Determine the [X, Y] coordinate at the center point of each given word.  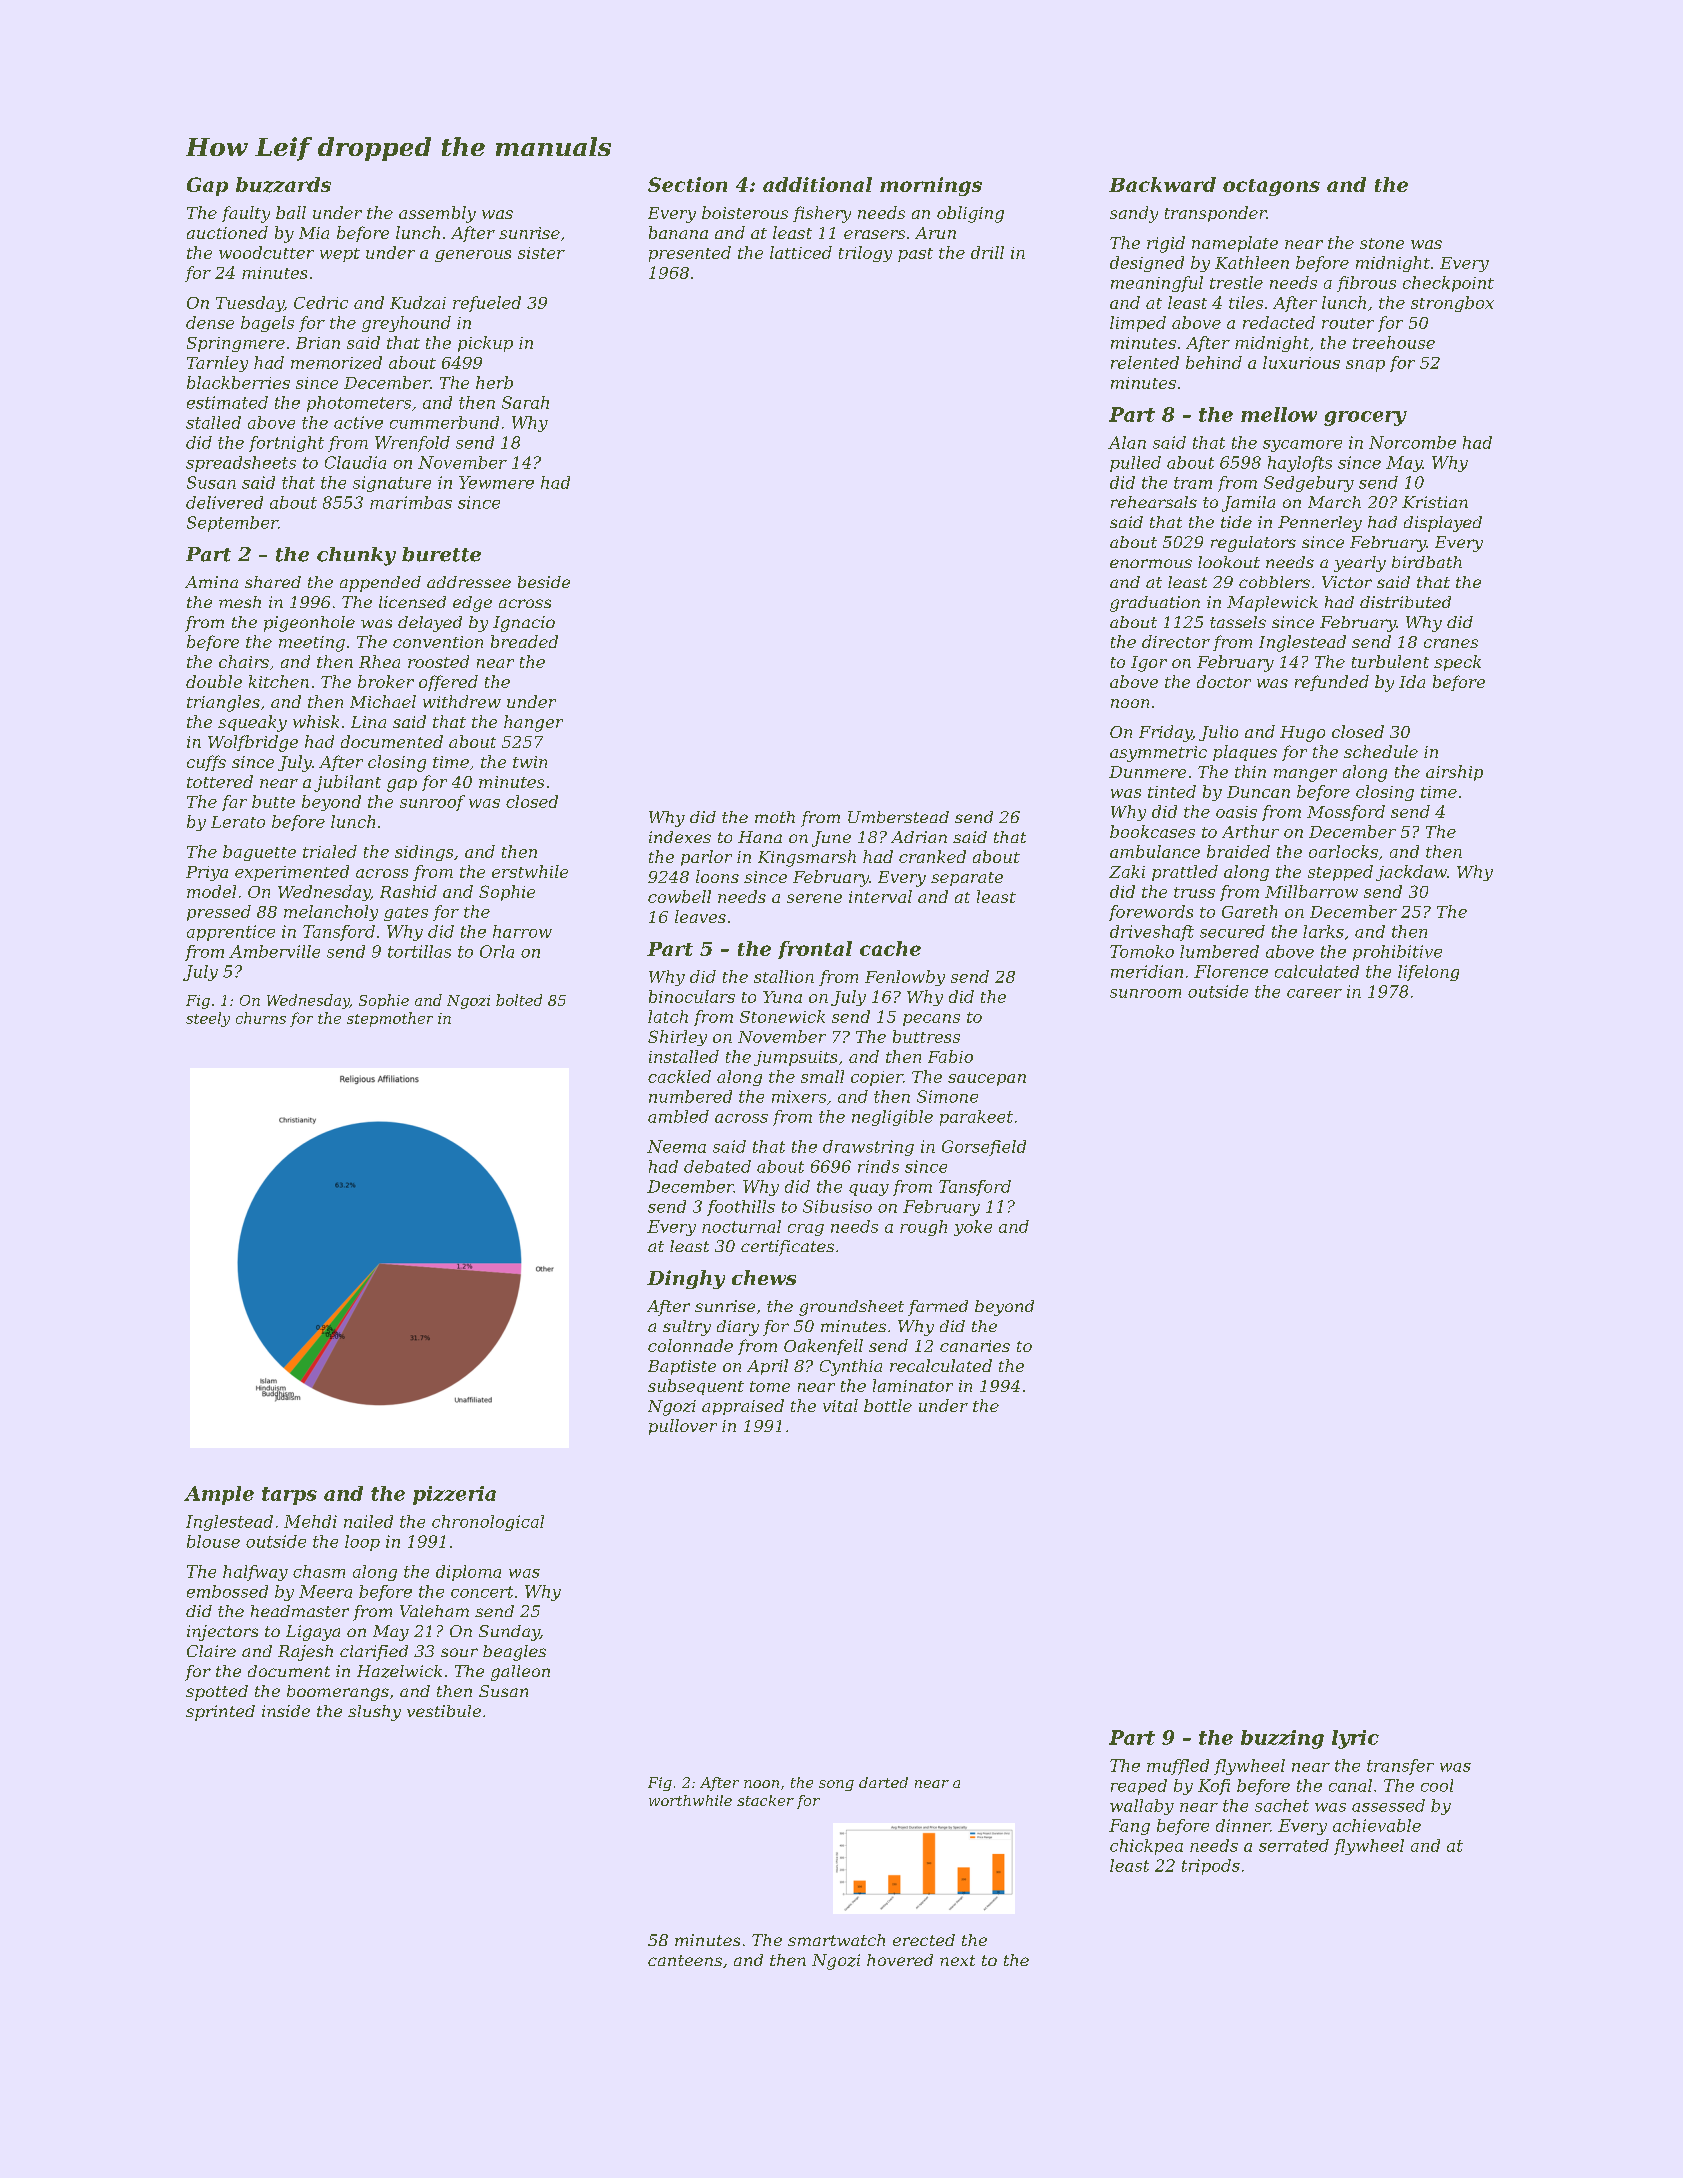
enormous [1151, 563]
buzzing [1282, 1739]
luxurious [1301, 362]
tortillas [419, 951]
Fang [1129, 1827]
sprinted [220, 1713]
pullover [683, 1427]
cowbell [679, 896]
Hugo [1302, 734]
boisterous [745, 212]
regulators [1253, 544]
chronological [488, 1523]
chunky [356, 556]
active [358, 422]
